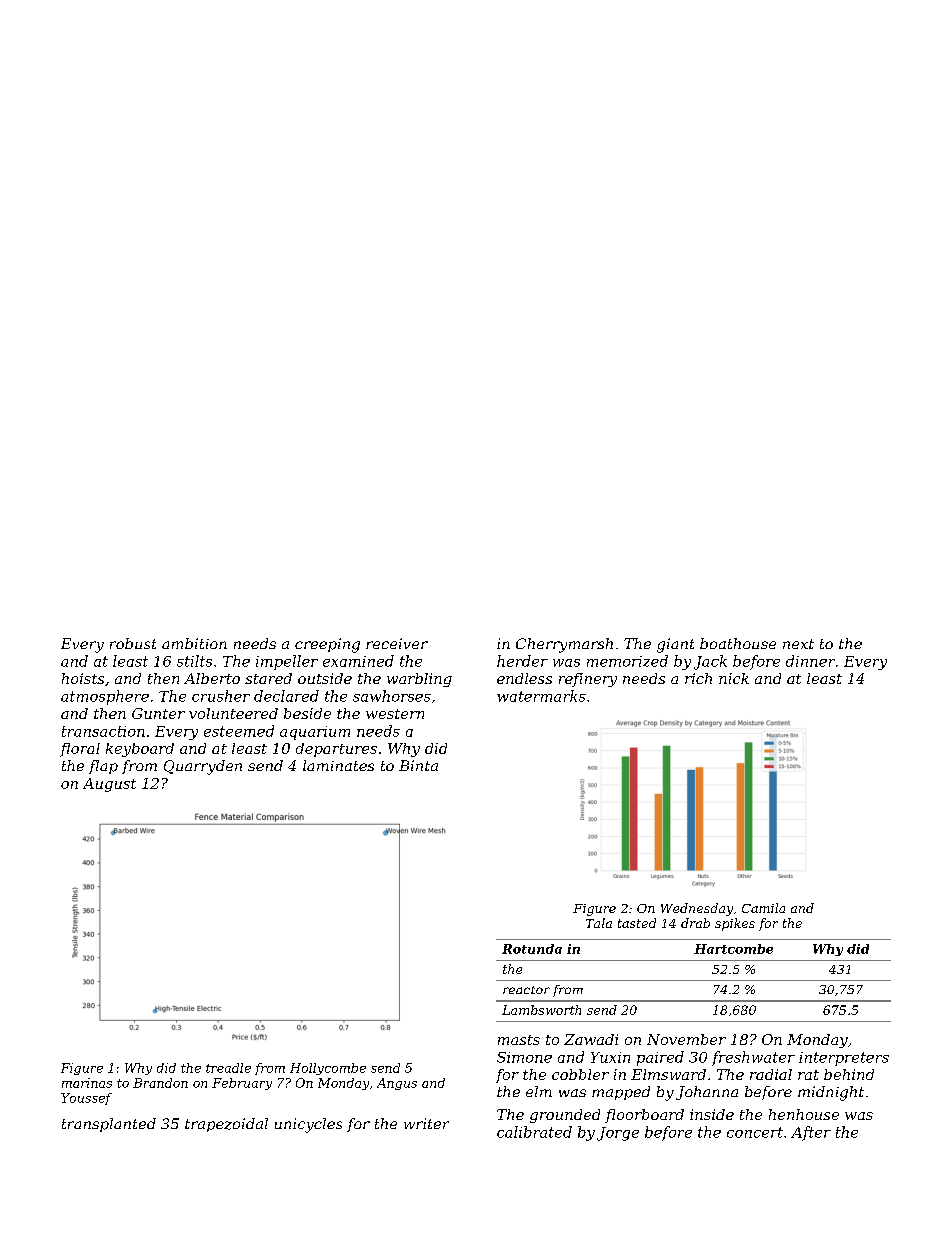 The height and width of the image is (1233, 952). What do you see at coordinates (811, 1133) in the image?
I see `After` at bounding box center [811, 1133].
